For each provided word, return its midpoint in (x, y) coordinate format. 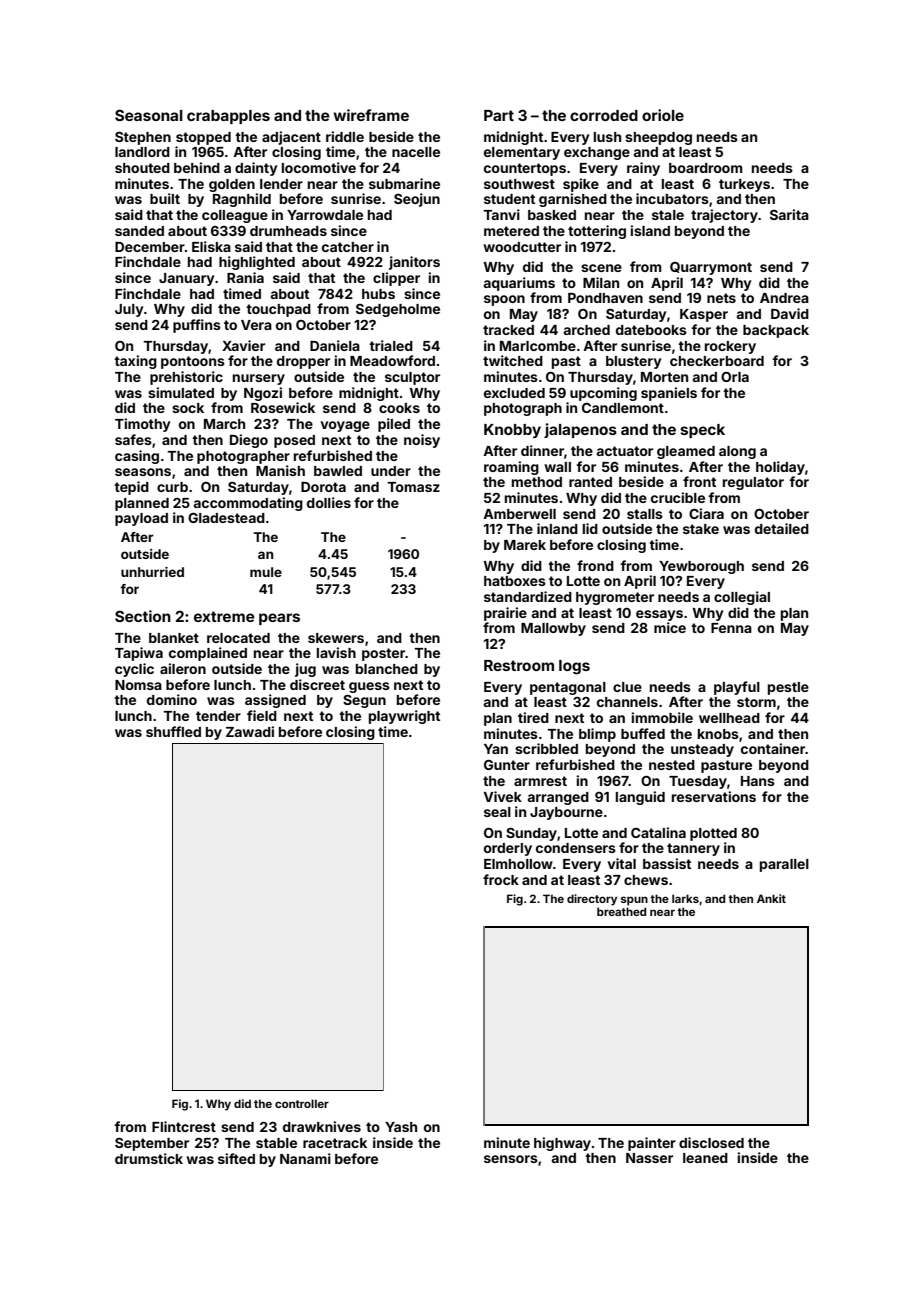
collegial (742, 598)
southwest (519, 184)
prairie (505, 614)
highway (562, 1144)
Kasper (704, 315)
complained (208, 654)
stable (276, 1143)
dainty (256, 169)
